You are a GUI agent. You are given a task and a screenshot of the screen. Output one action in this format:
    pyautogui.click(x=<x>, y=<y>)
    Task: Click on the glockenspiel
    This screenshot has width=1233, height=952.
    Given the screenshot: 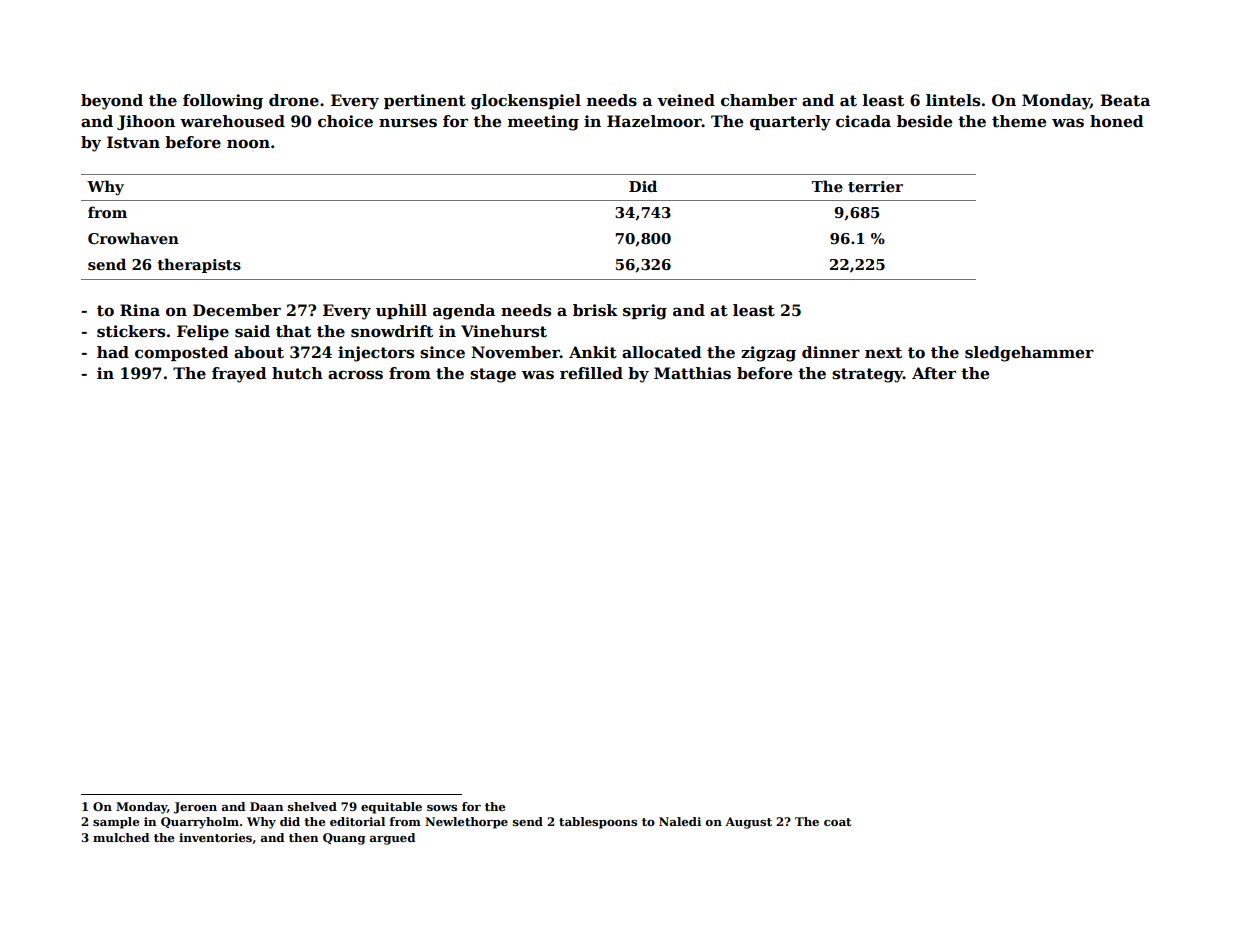 What is the action you would take?
    pyautogui.click(x=526, y=102)
